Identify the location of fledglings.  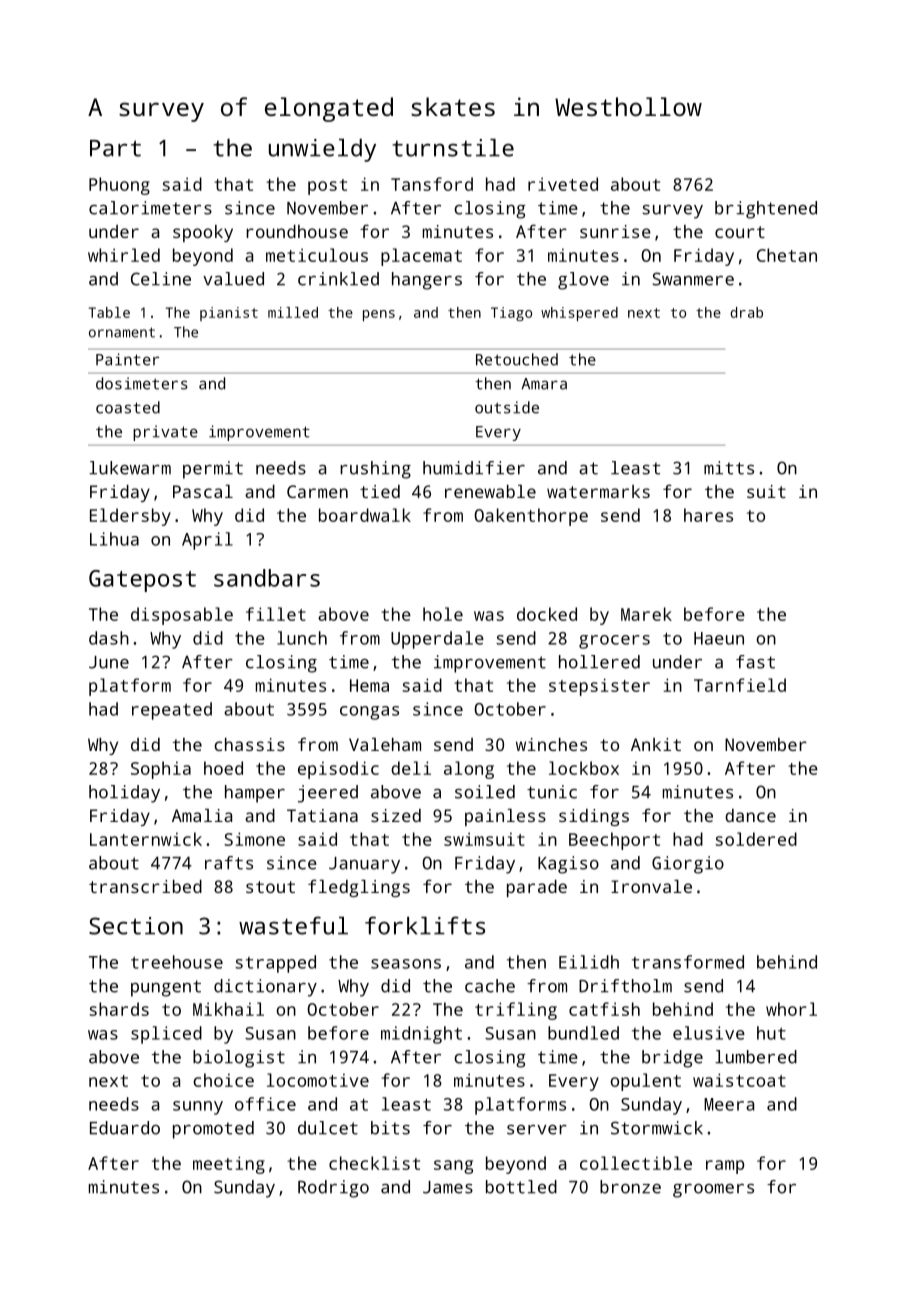
(359, 888).
